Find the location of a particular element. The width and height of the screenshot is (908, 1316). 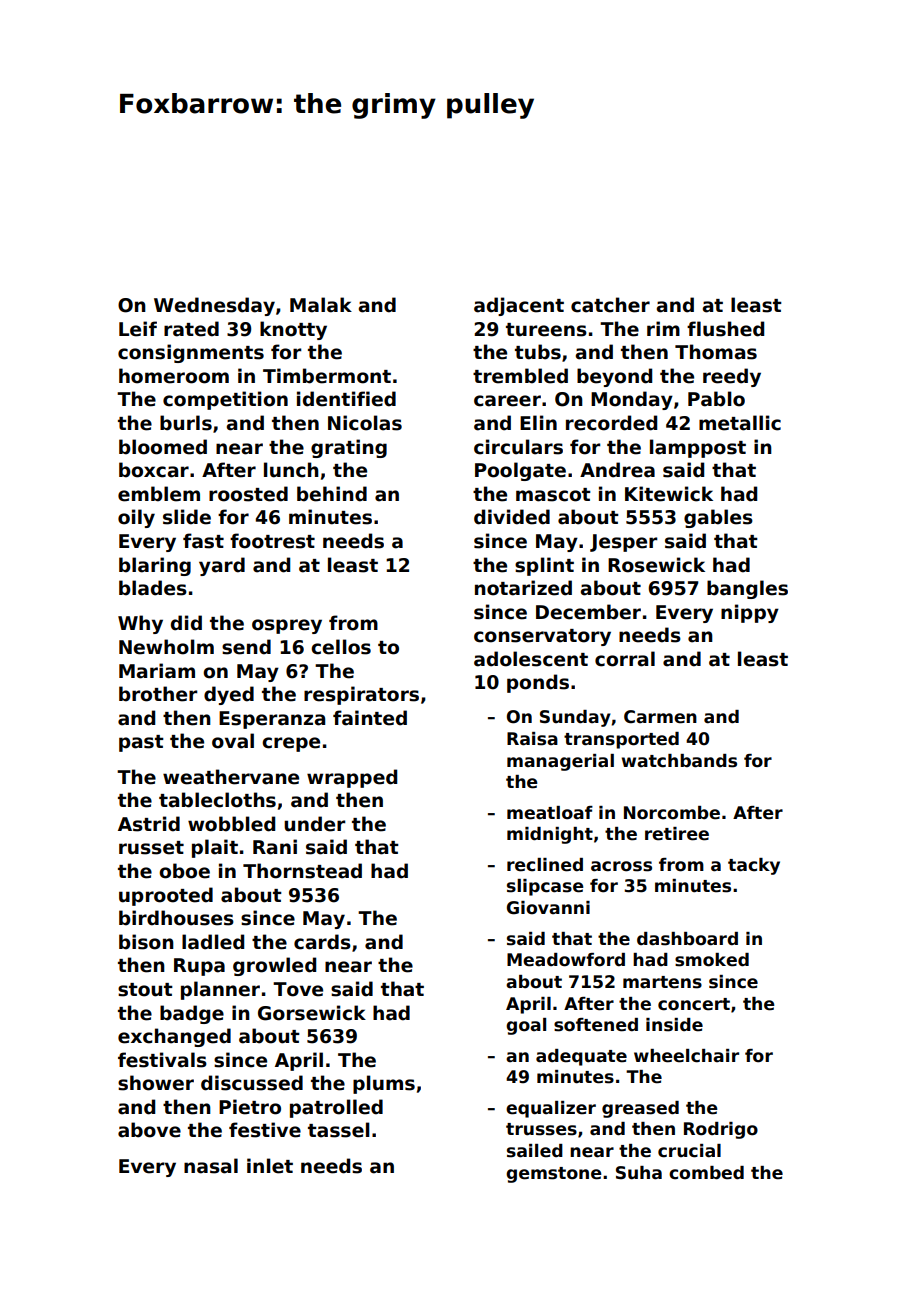

crucial is located at coordinates (689, 1151).
